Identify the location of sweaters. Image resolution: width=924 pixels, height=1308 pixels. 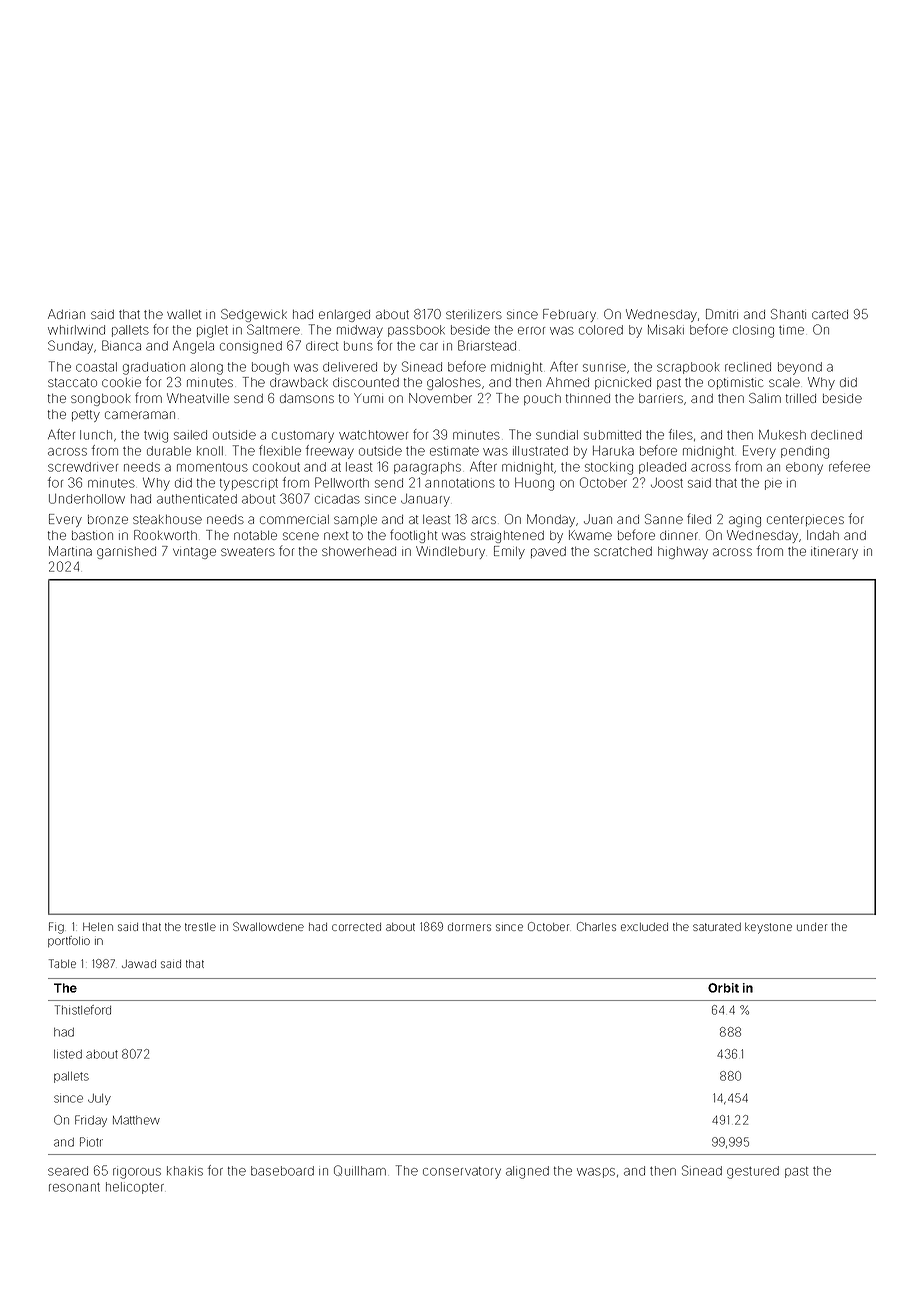
(248, 551).
